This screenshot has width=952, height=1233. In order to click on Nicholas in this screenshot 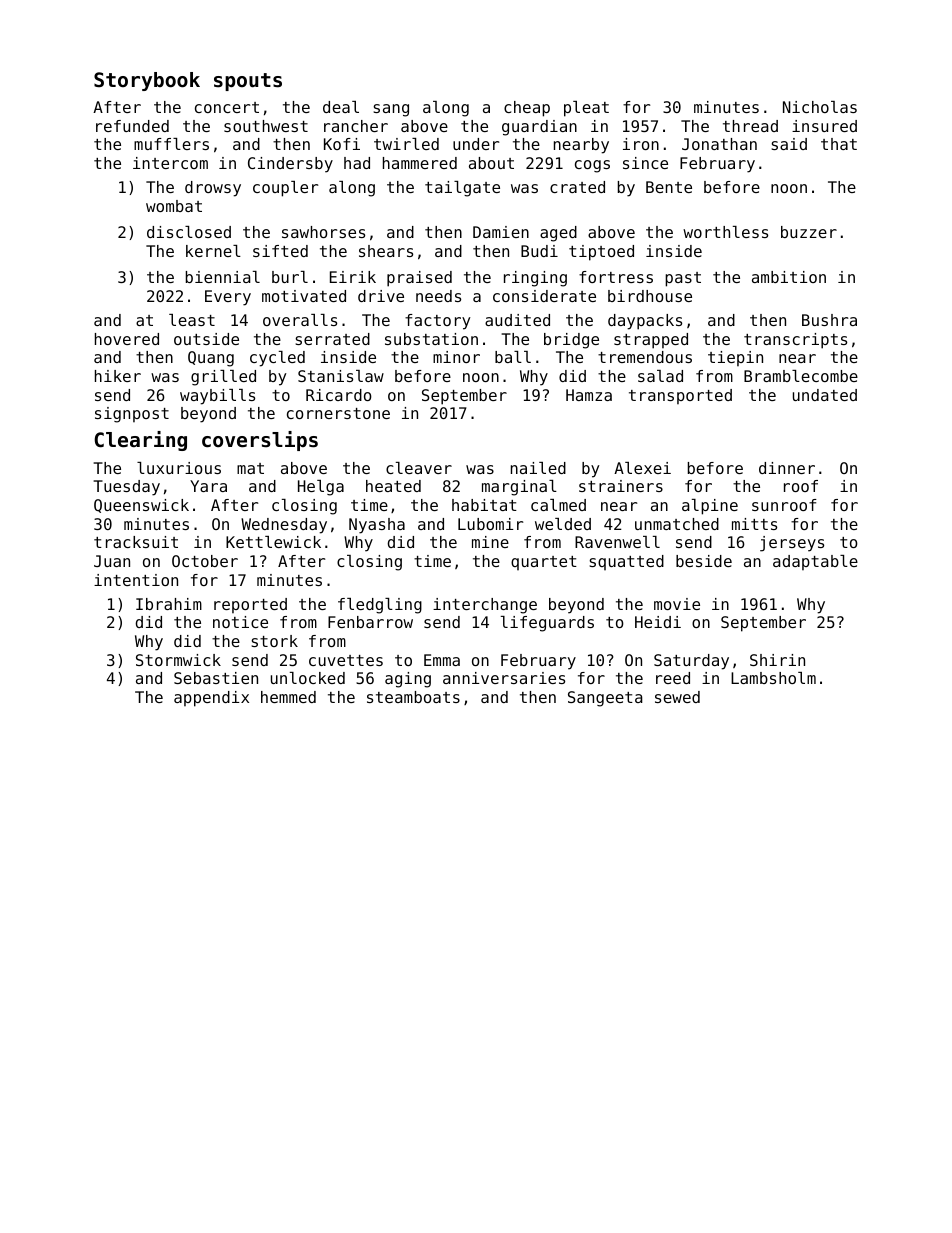, I will do `click(820, 107)`.
